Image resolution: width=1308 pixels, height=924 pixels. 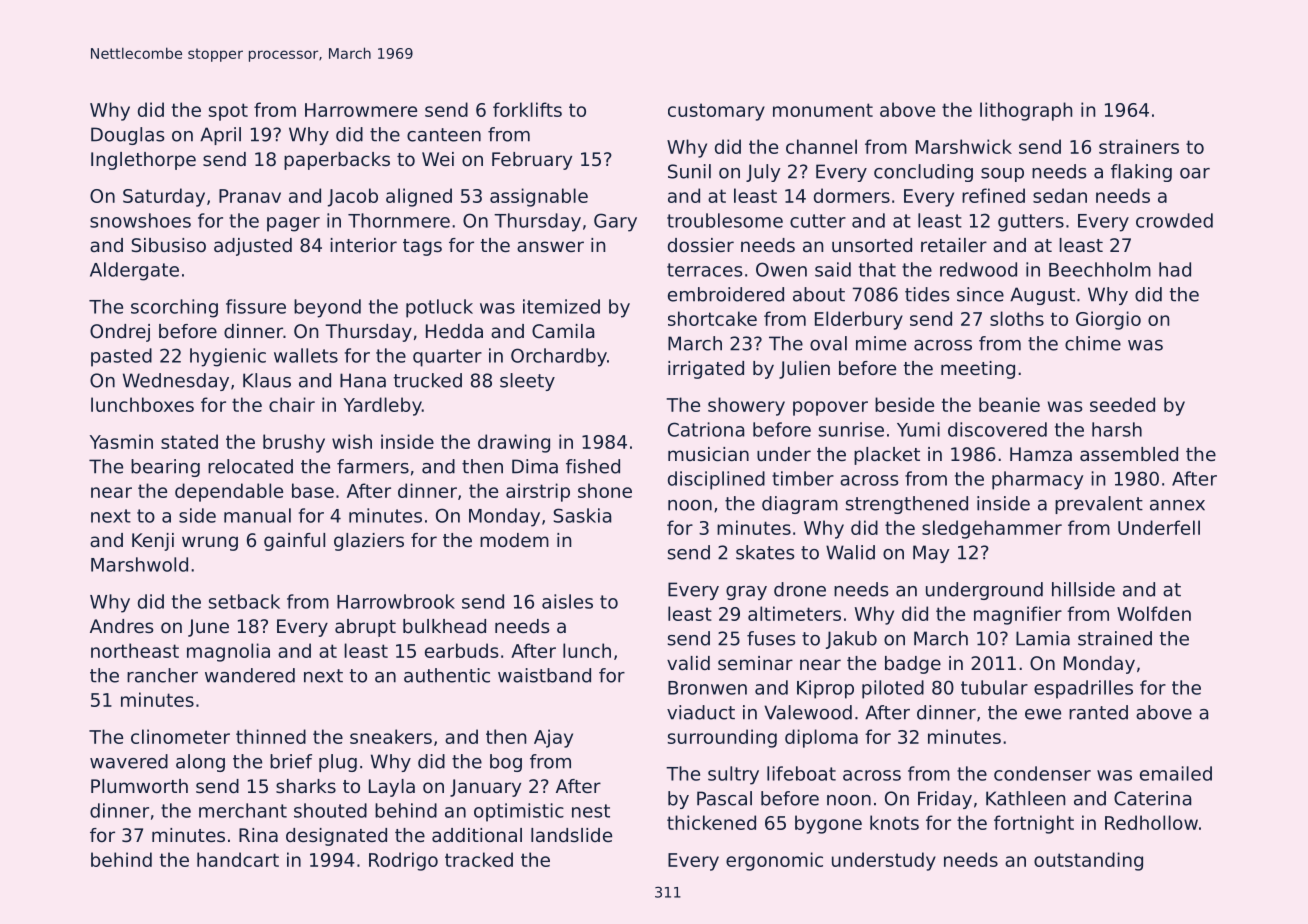 I want to click on paperbacks, so click(x=337, y=161).
